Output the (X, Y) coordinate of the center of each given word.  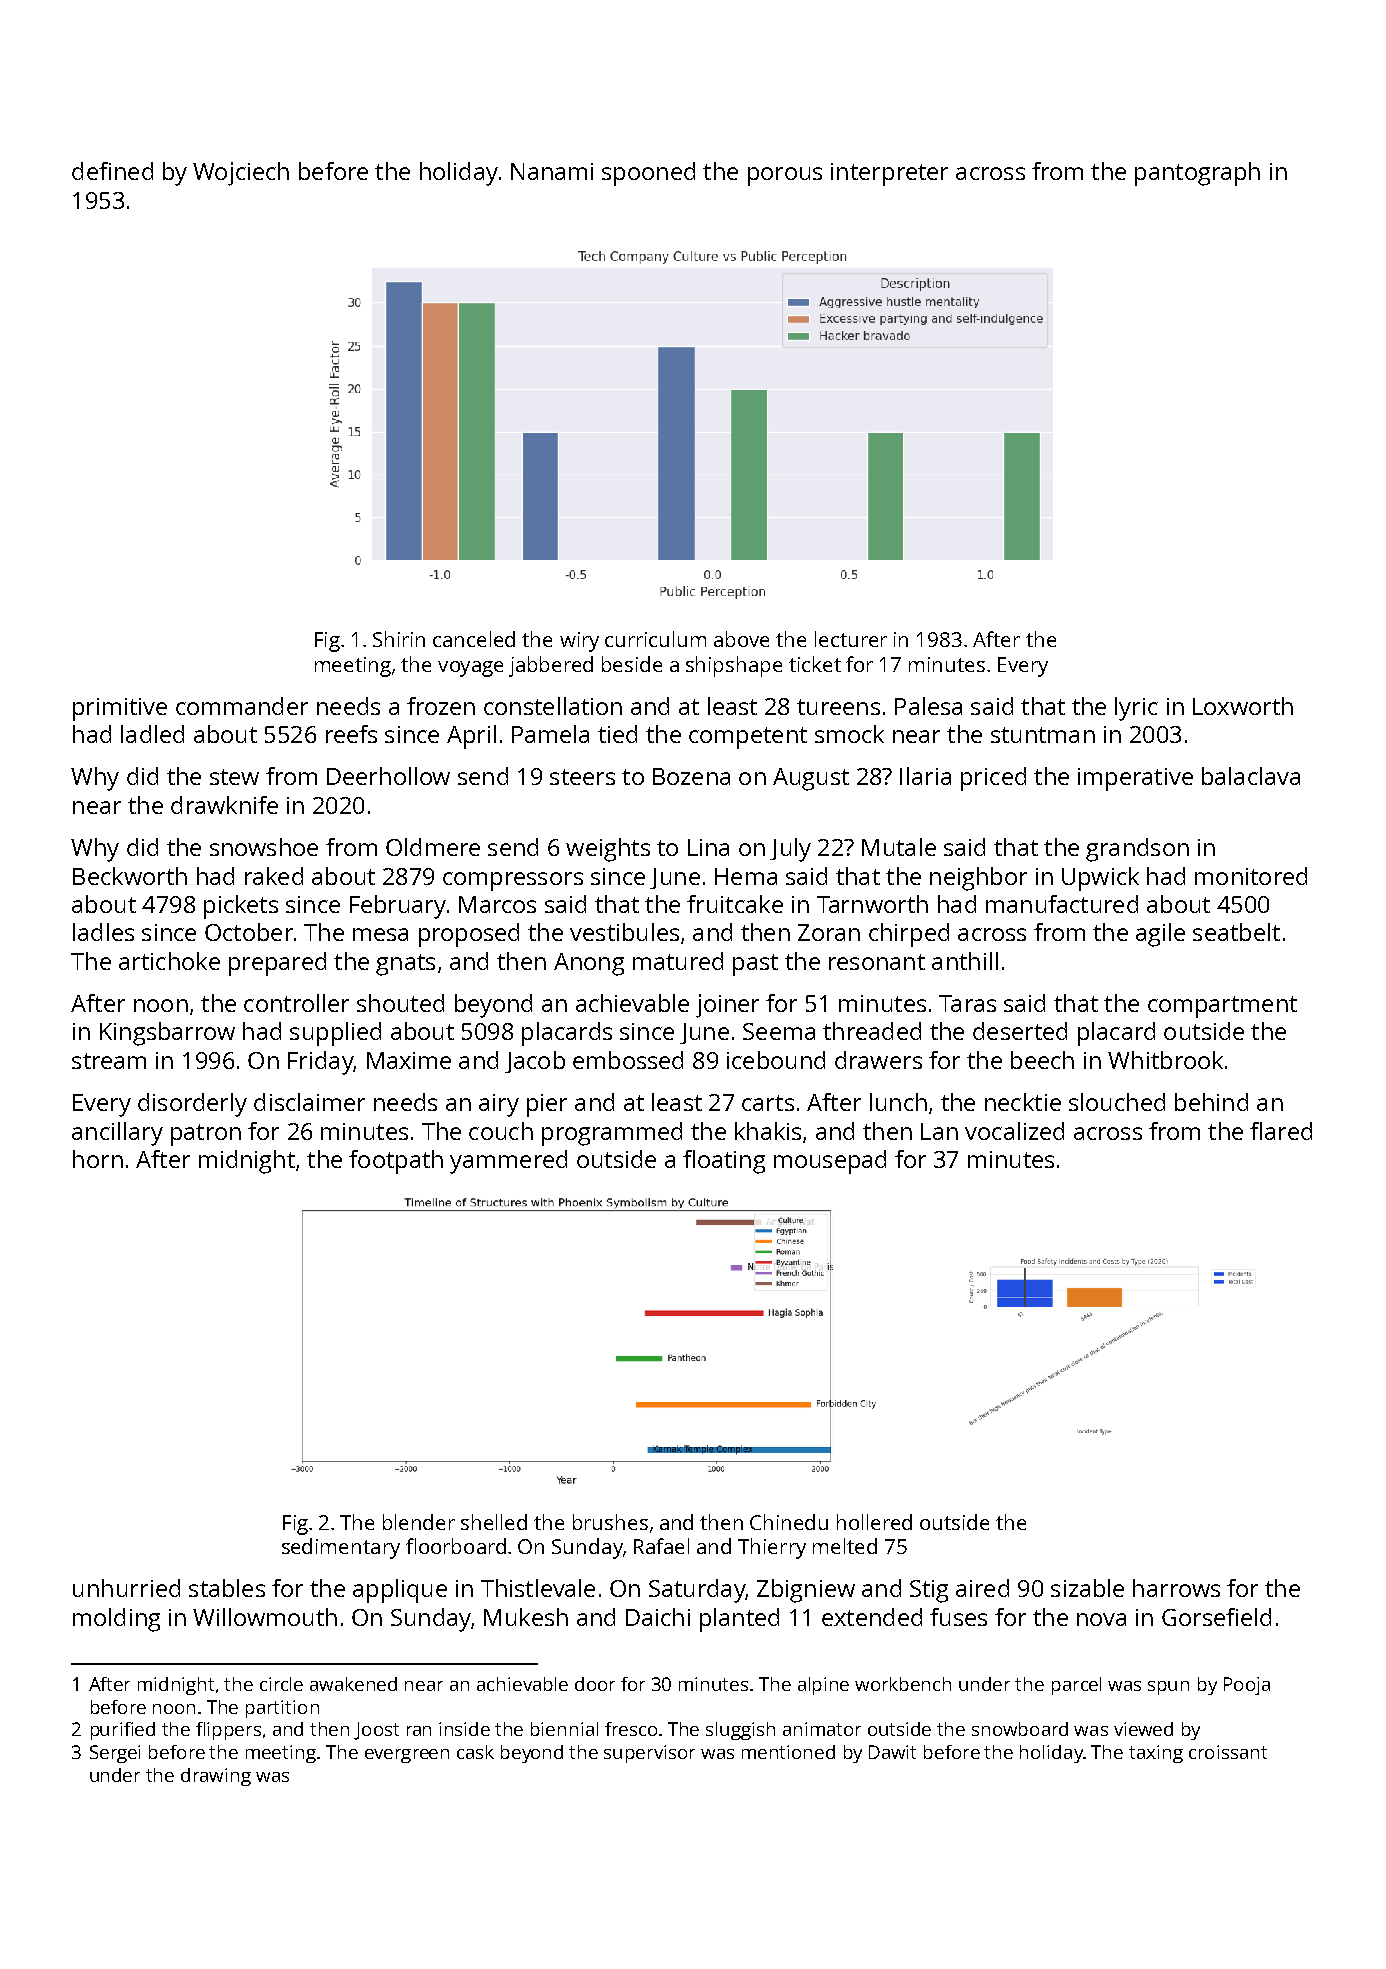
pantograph (1197, 174)
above (741, 639)
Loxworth (1243, 706)
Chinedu (789, 1522)
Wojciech (241, 174)
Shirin (399, 639)
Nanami (552, 171)
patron (206, 1135)
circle (281, 1684)
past (755, 965)
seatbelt (1236, 932)
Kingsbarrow (167, 1034)
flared (1281, 1131)
